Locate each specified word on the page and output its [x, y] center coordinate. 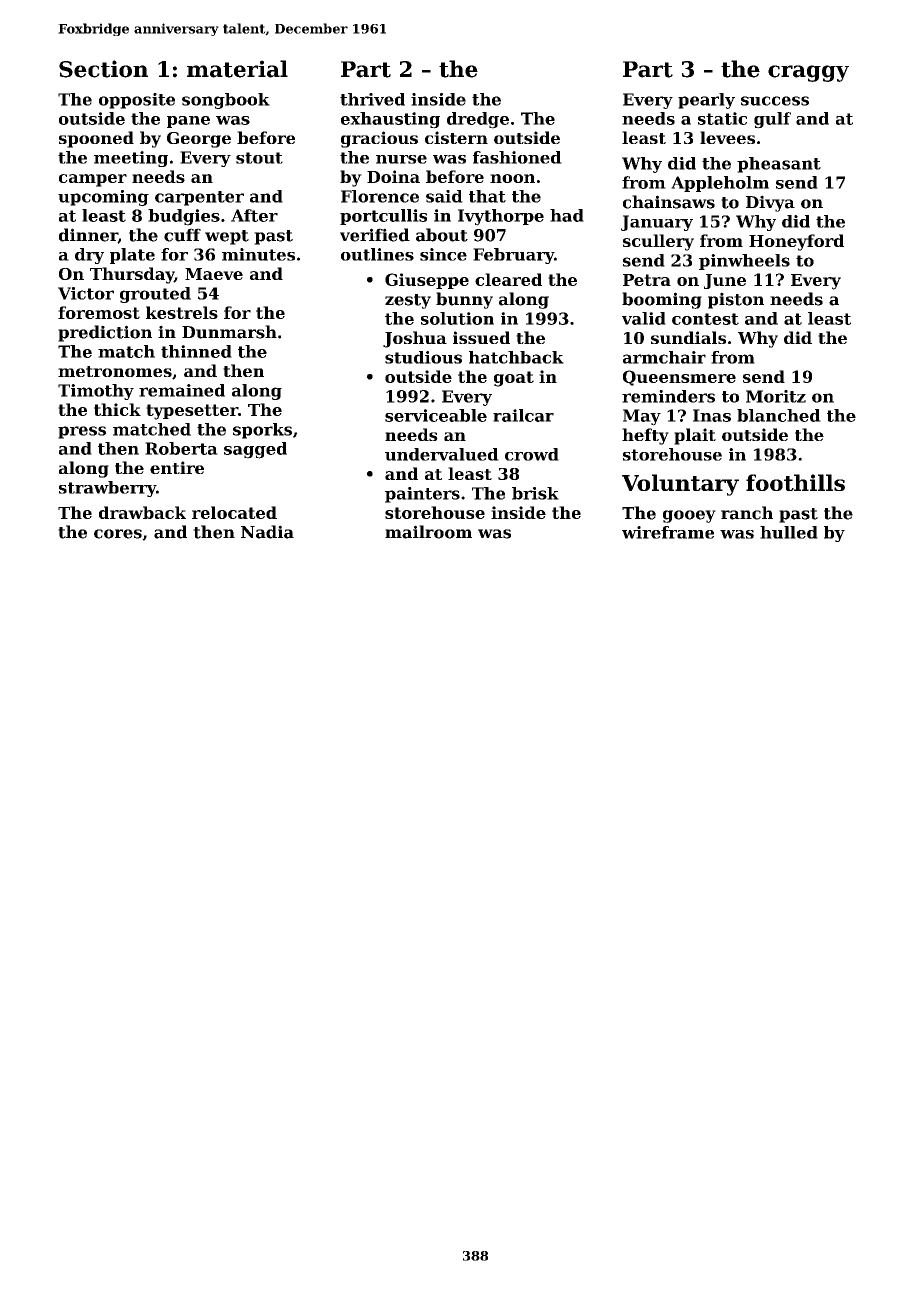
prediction [105, 333]
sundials [688, 337]
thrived [372, 99]
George [199, 140]
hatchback [516, 357]
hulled [789, 532]
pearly [706, 101]
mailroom [428, 532]
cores [118, 534]
